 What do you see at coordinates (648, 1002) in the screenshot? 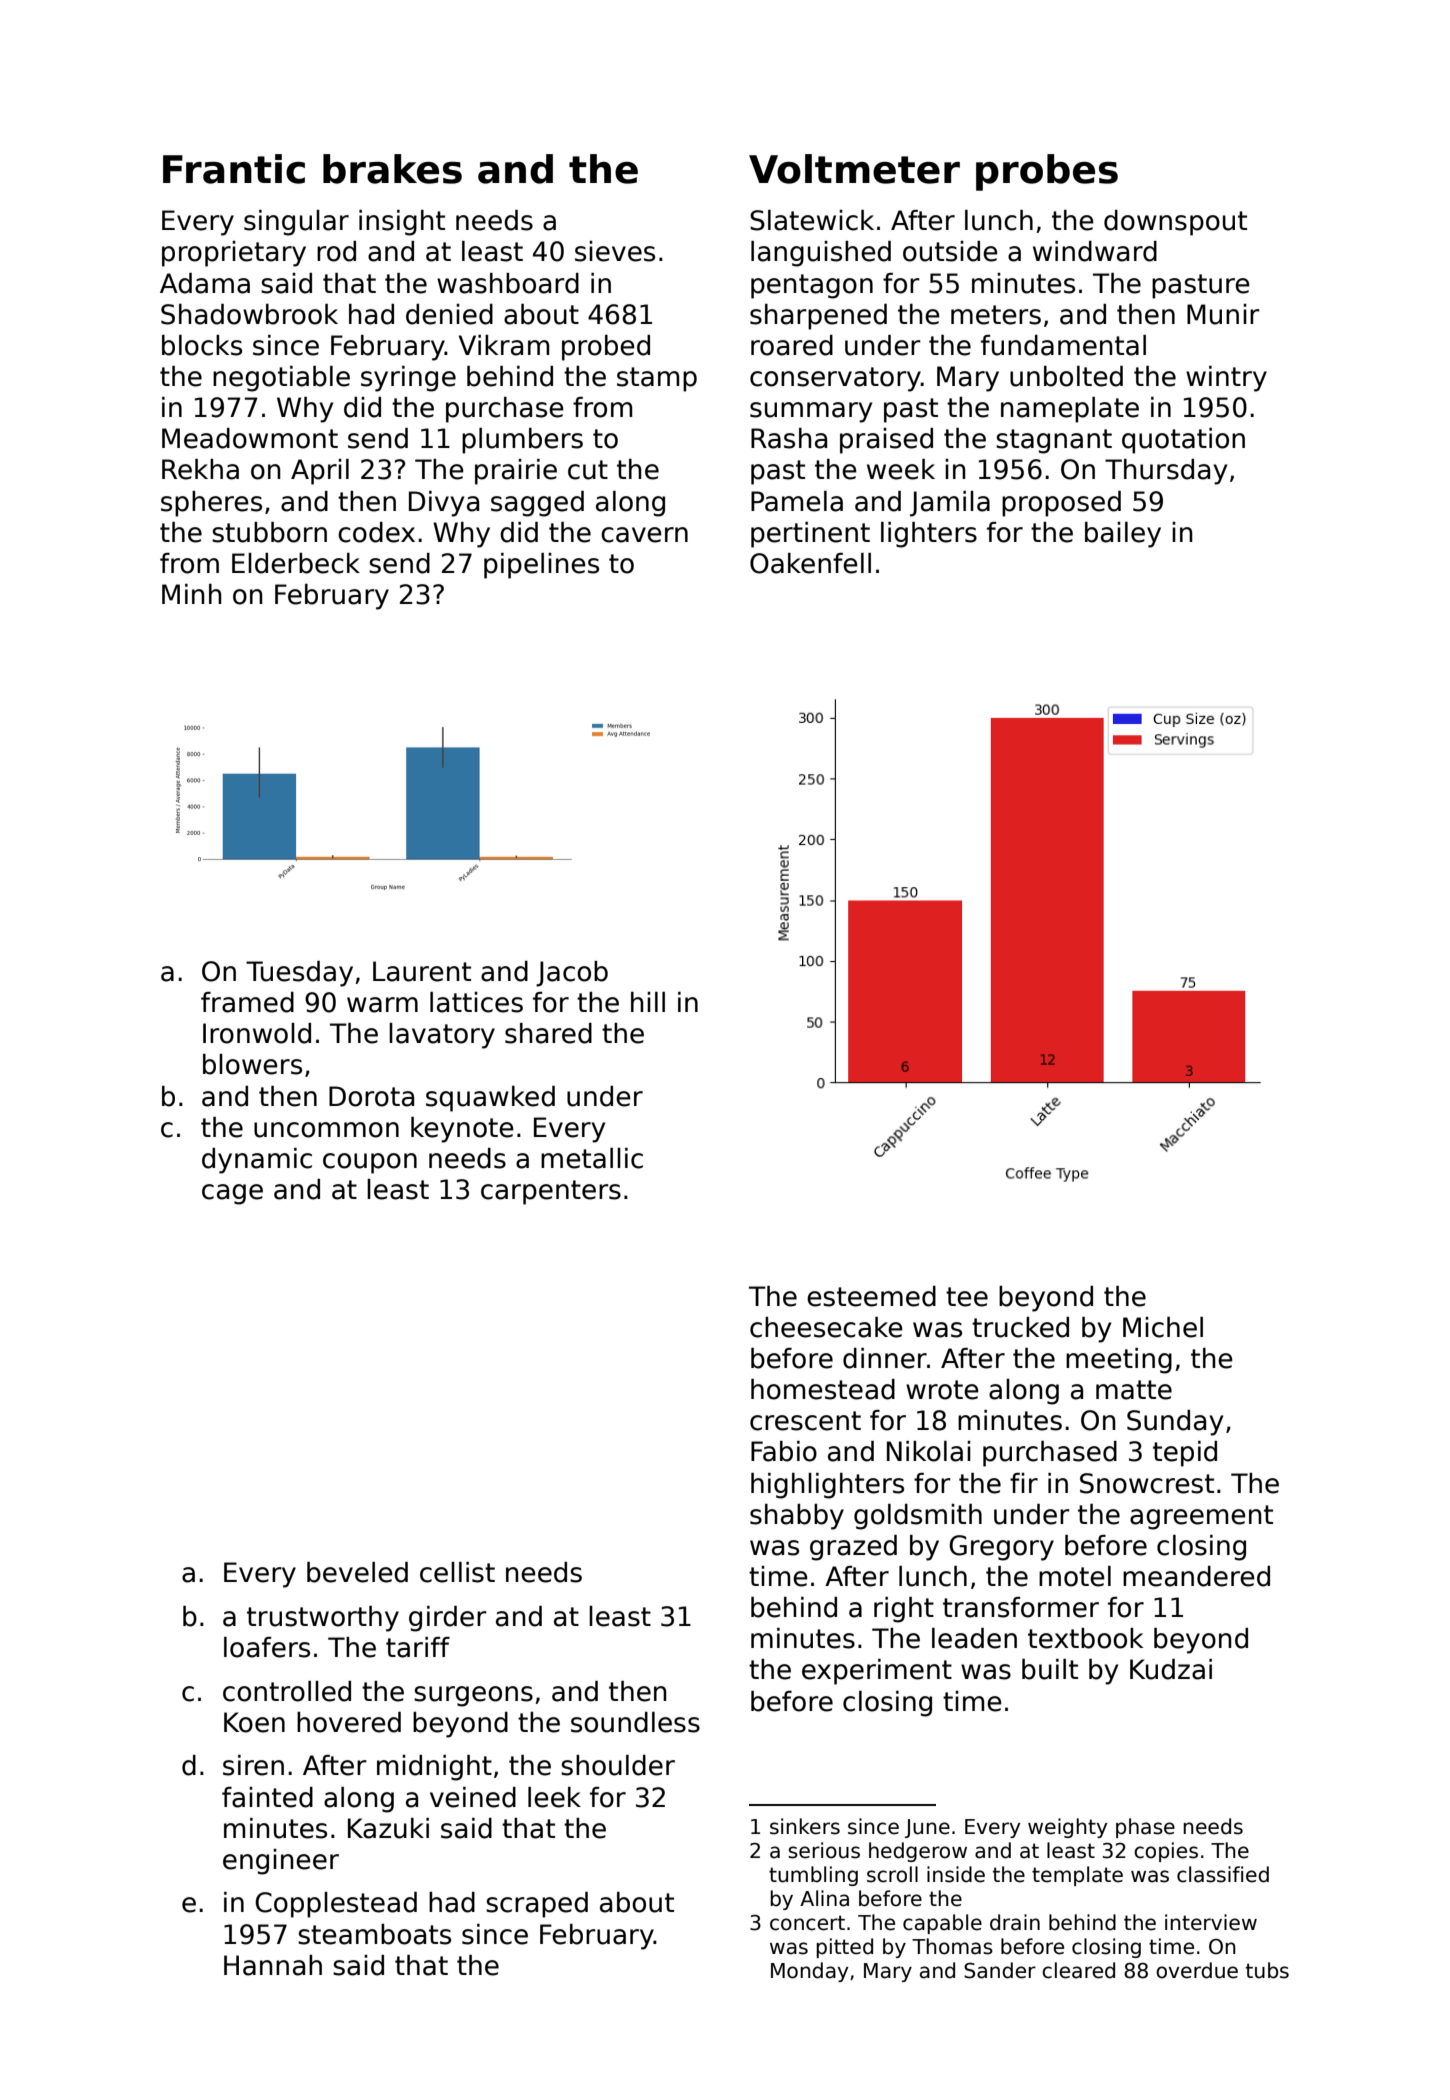
I see `hill` at bounding box center [648, 1002].
